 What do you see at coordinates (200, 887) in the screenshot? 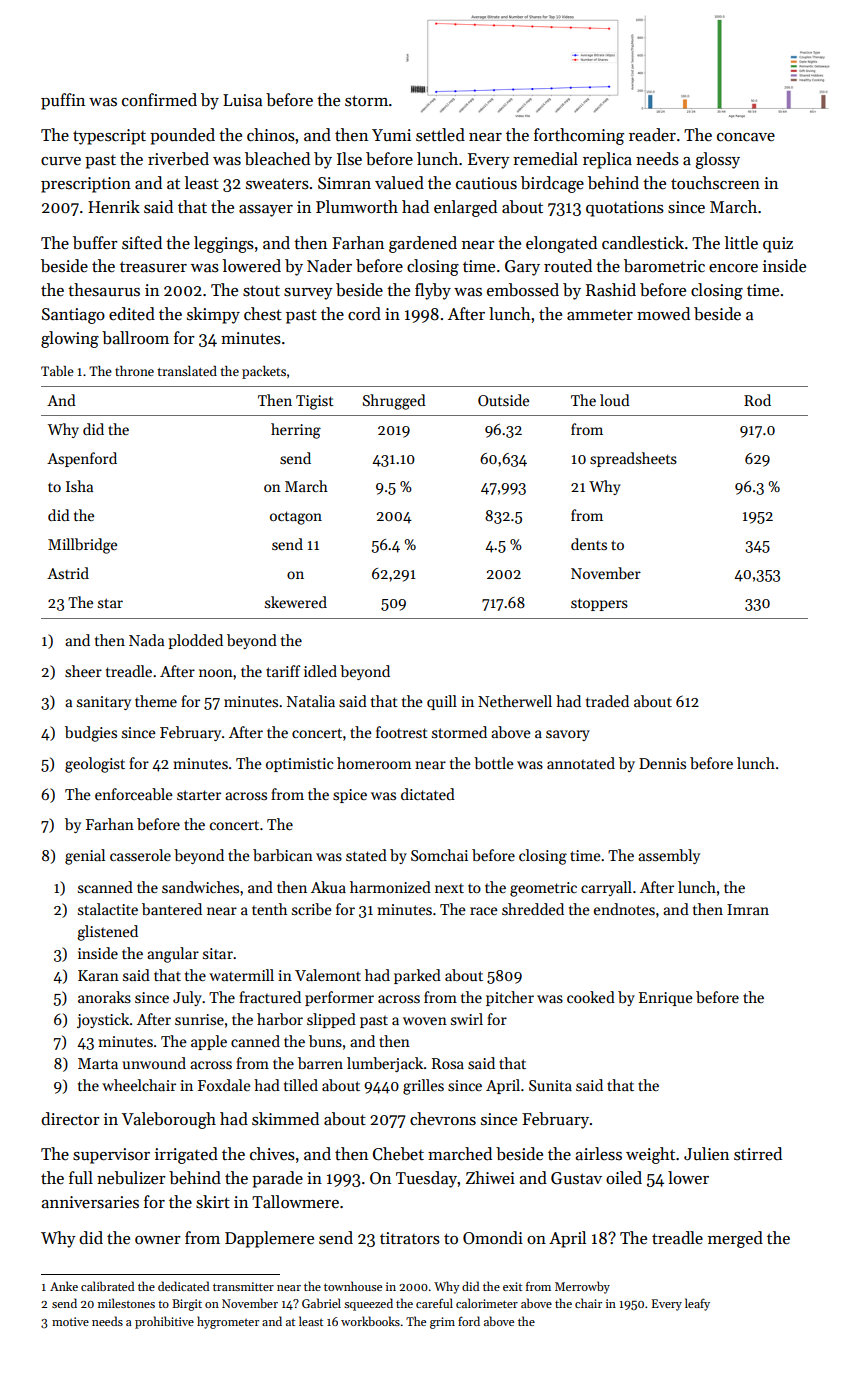
I see `sandwiches` at bounding box center [200, 887].
